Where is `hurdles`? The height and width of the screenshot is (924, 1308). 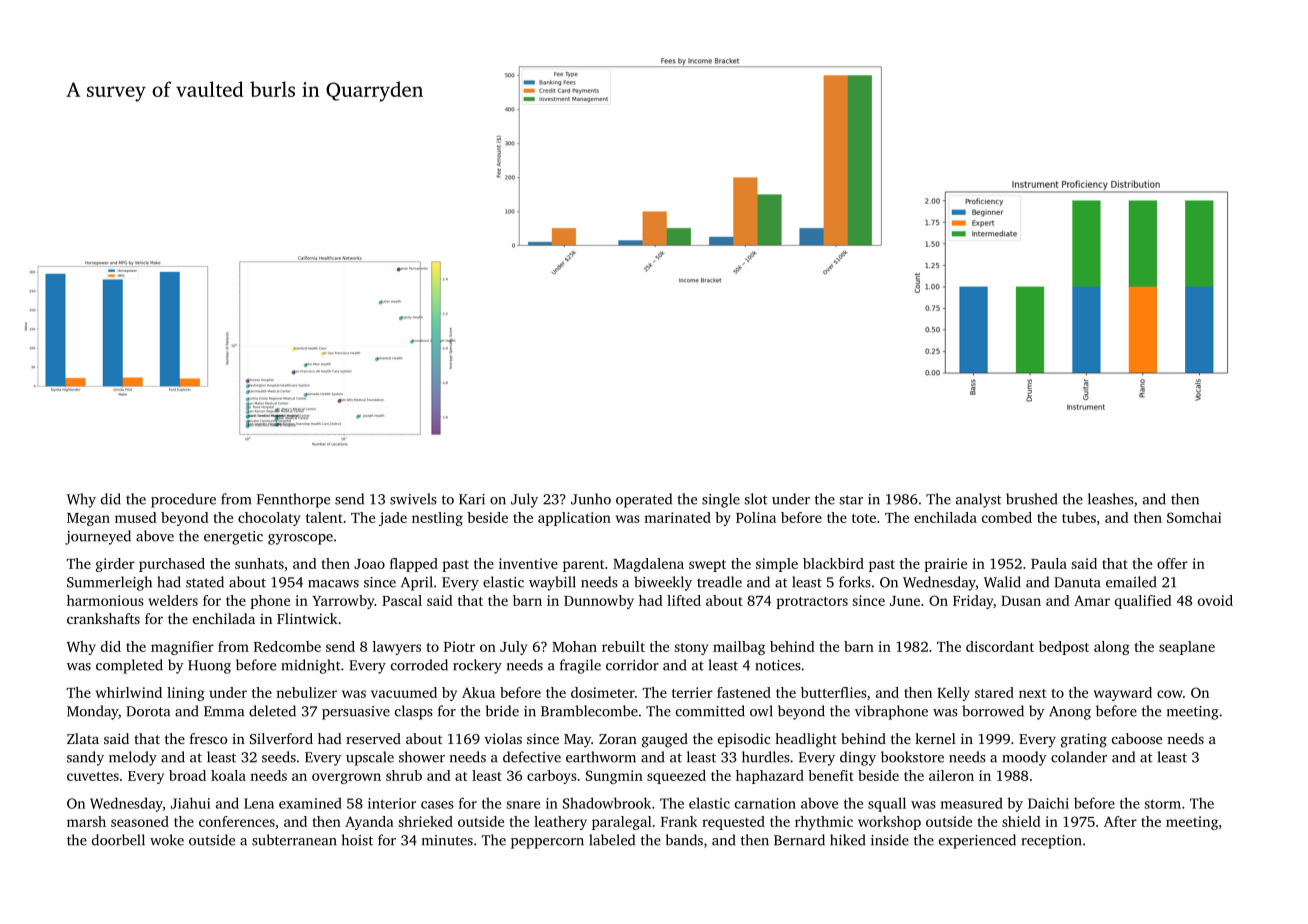
hurdles is located at coordinates (766, 757).
